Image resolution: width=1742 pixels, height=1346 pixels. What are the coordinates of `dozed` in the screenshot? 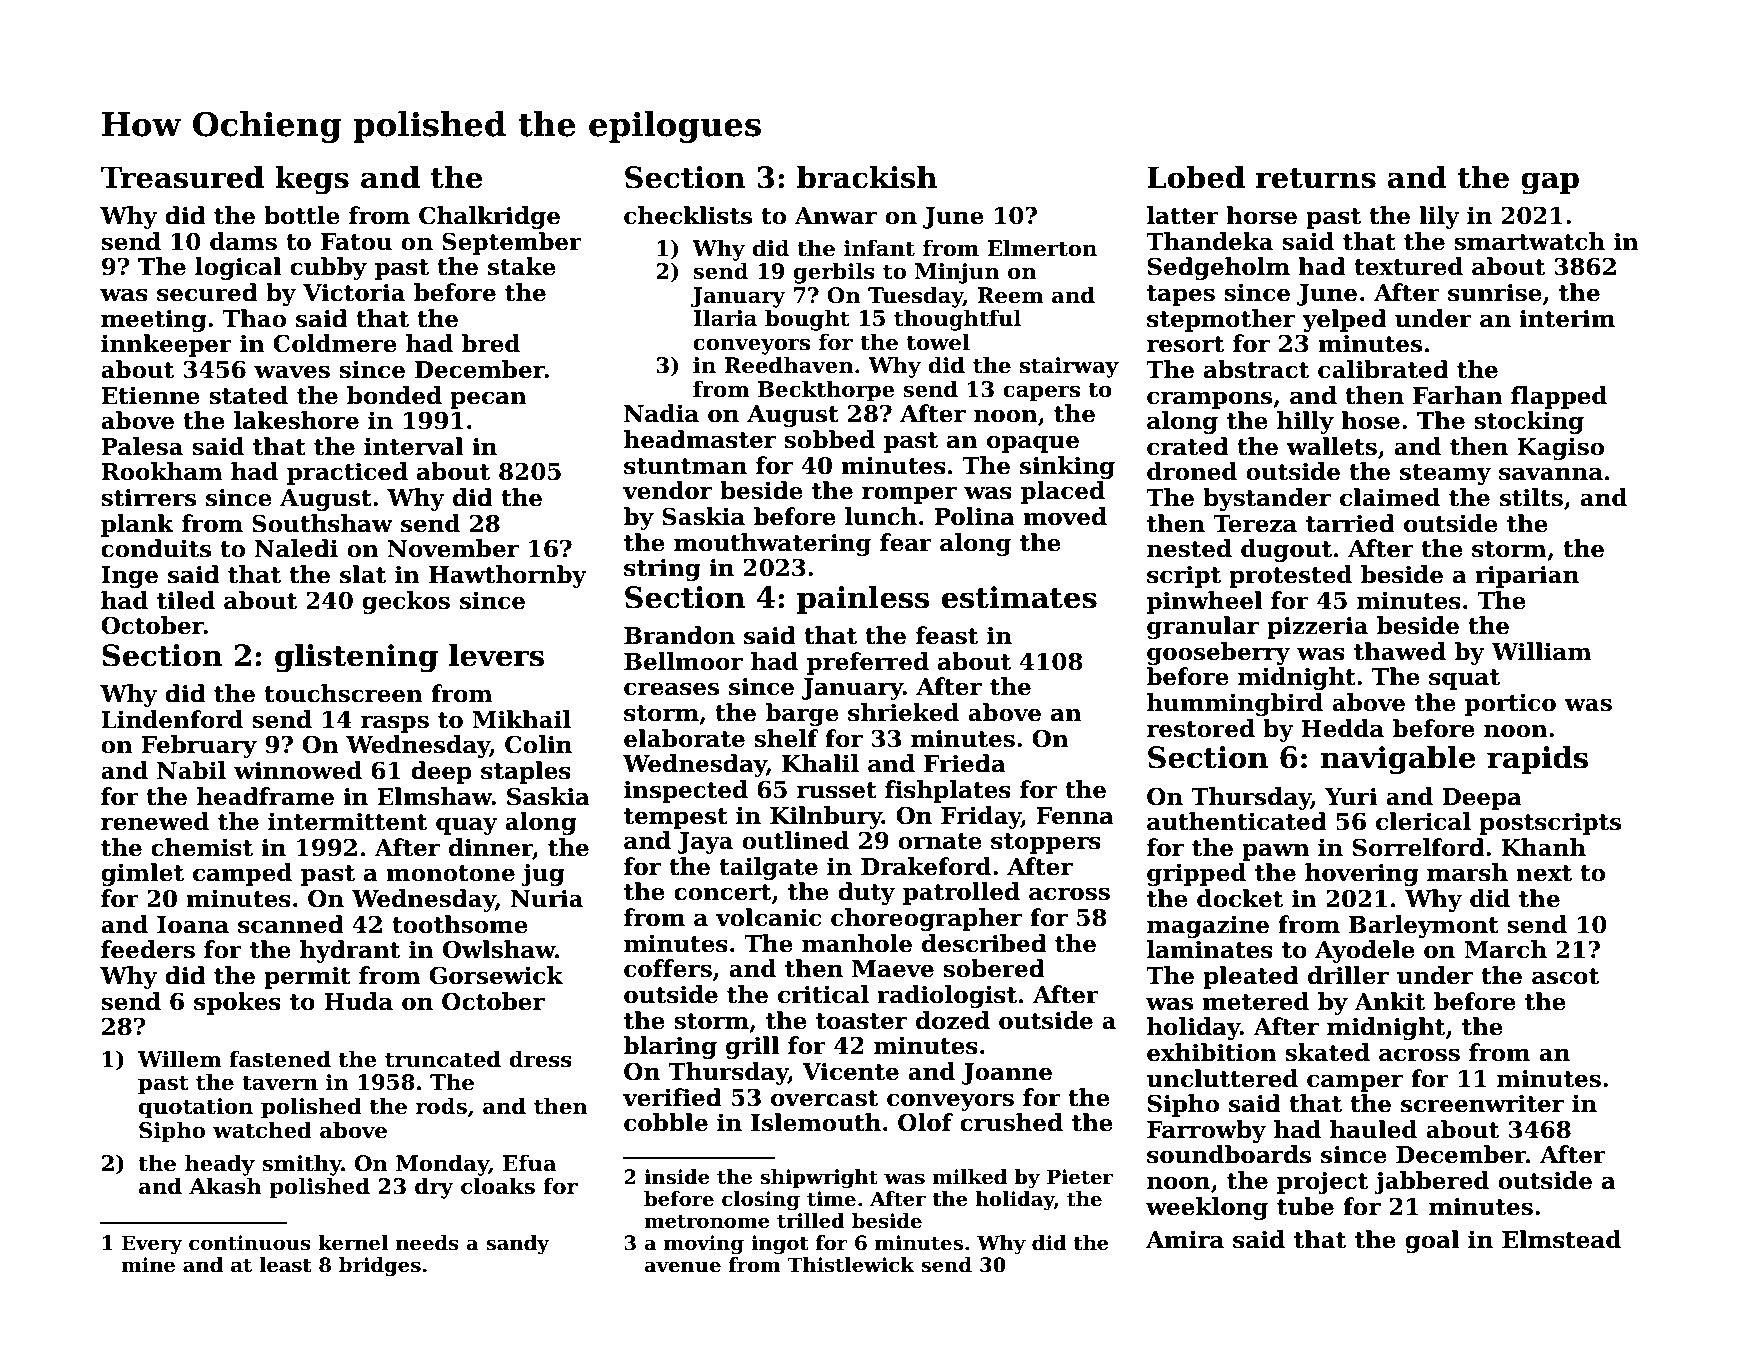 It's located at (953, 1020).
